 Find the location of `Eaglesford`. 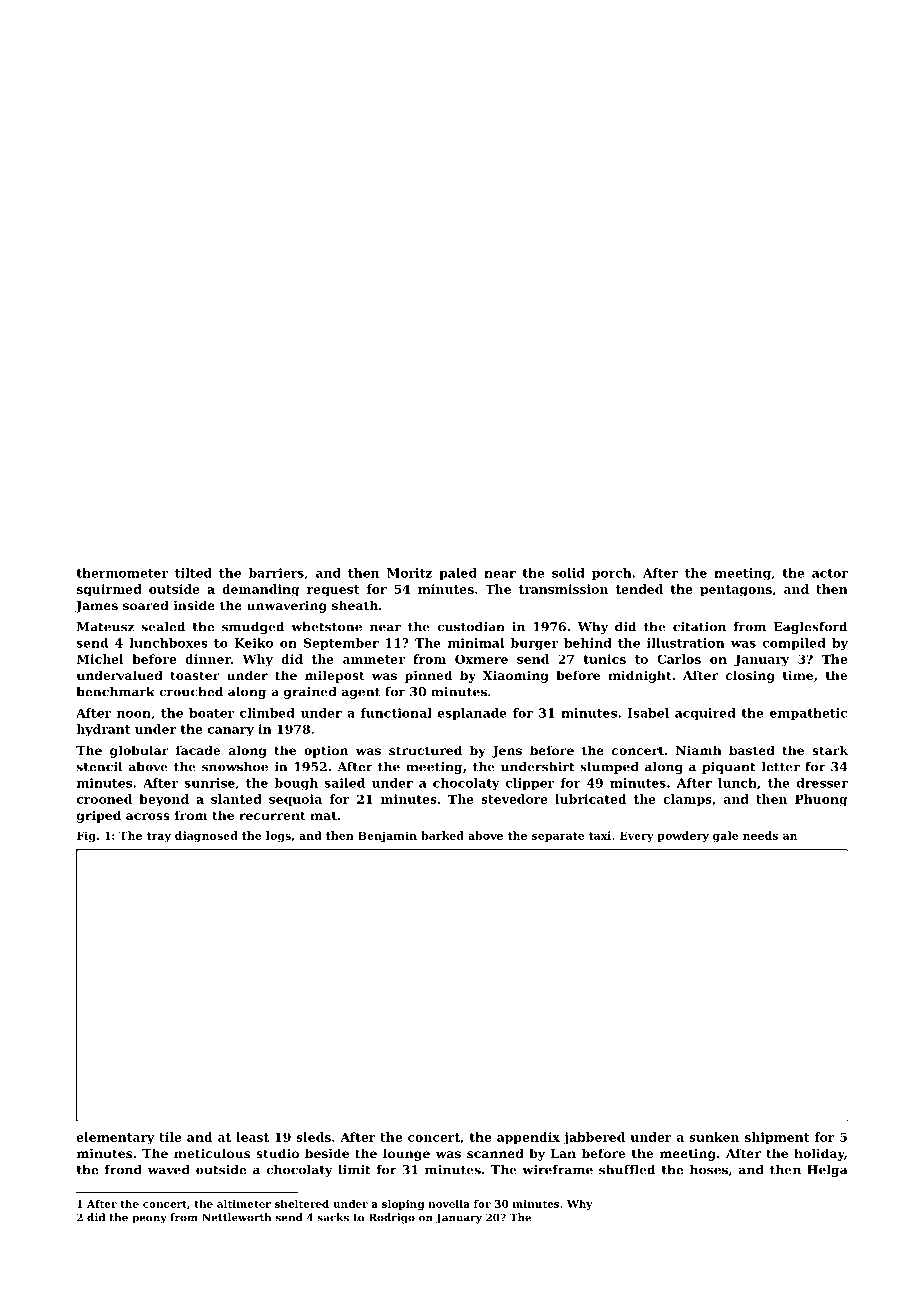

Eaglesford is located at coordinates (810, 628).
